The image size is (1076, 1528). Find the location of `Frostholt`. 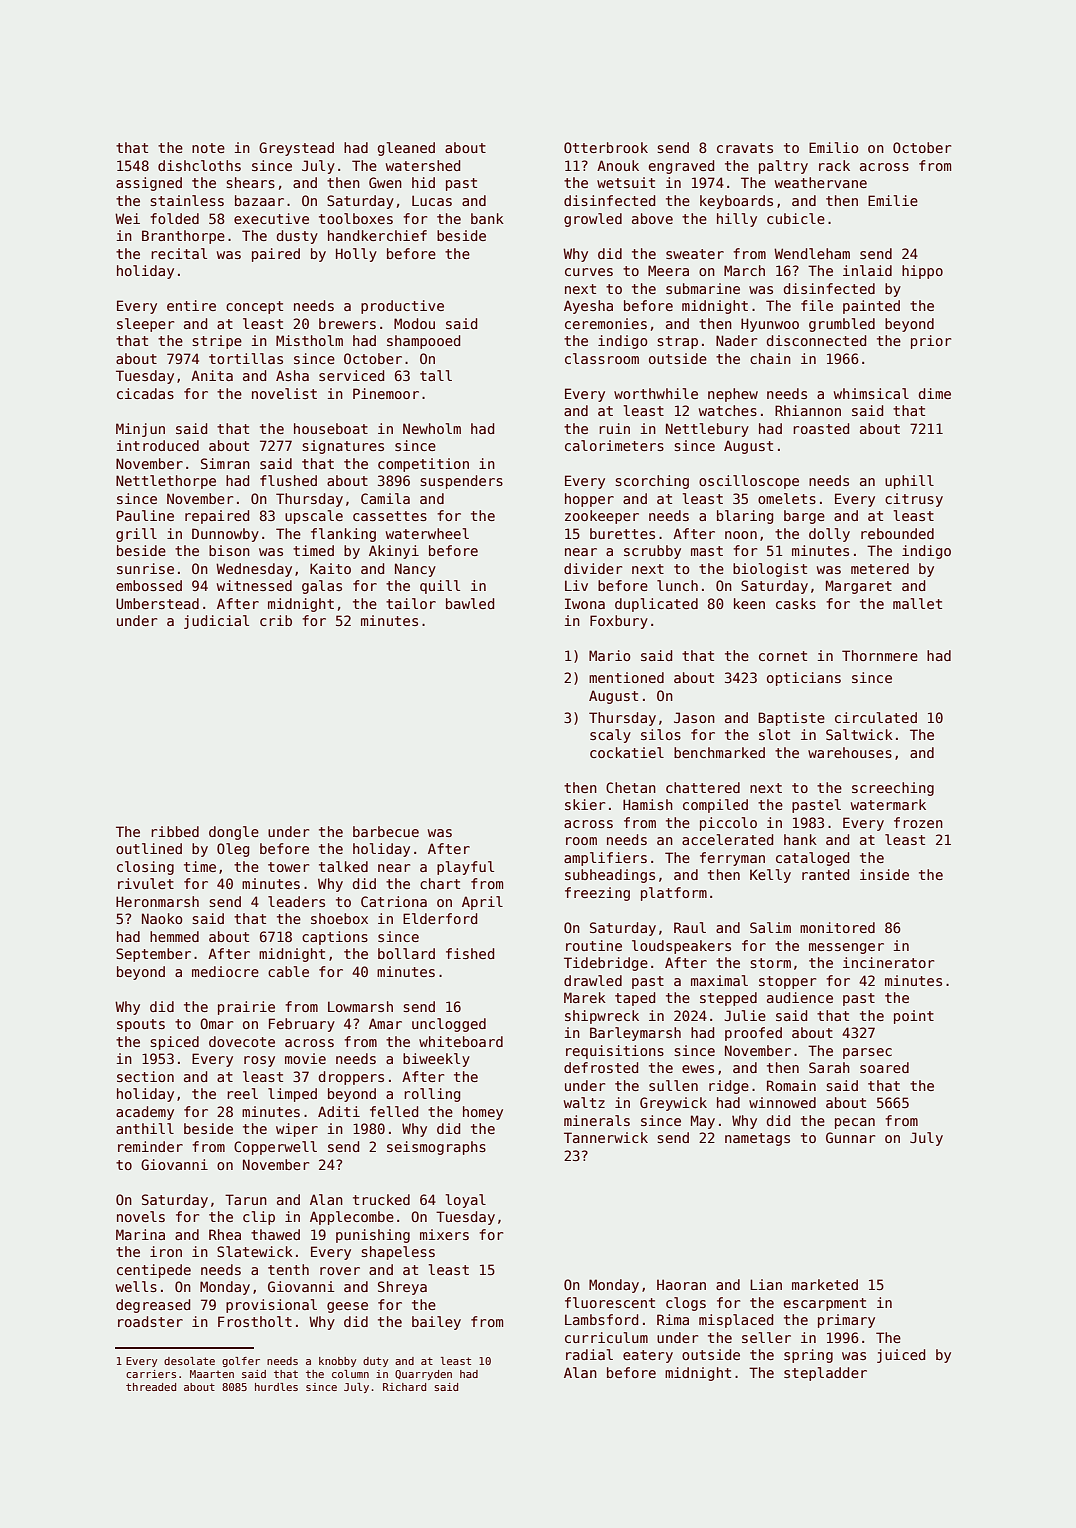

Frostholt is located at coordinates (255, 1321).
